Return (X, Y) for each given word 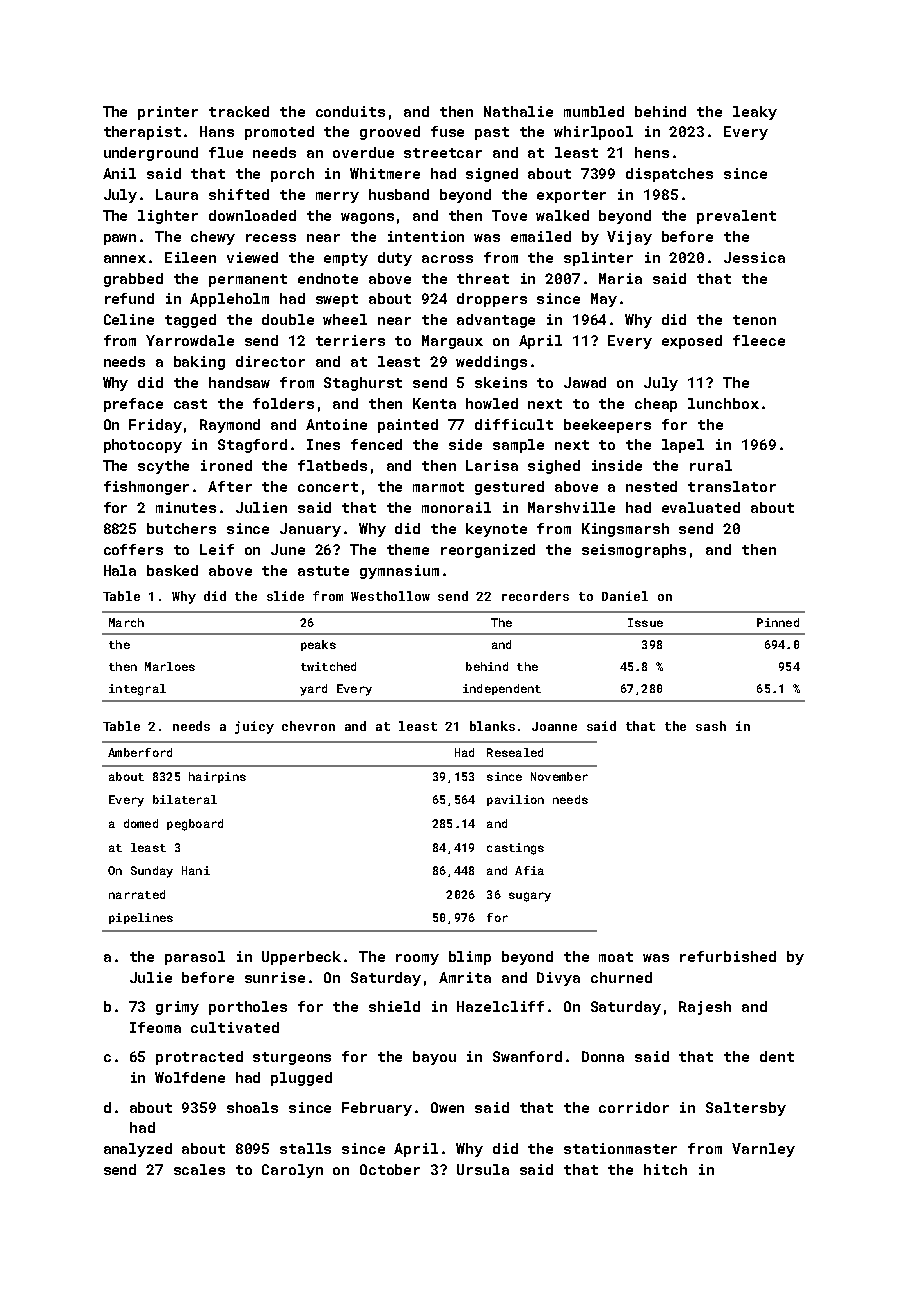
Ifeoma (155, 1027)
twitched (328, 666)
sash (711, 726)
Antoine (336, 424)
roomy (417, 959)
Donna (603, 1056)
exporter (571, 196)
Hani (196, 870)
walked (562, 215)
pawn (120, 239)
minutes (186, 507)
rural (711, 465)
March (126, 622)
